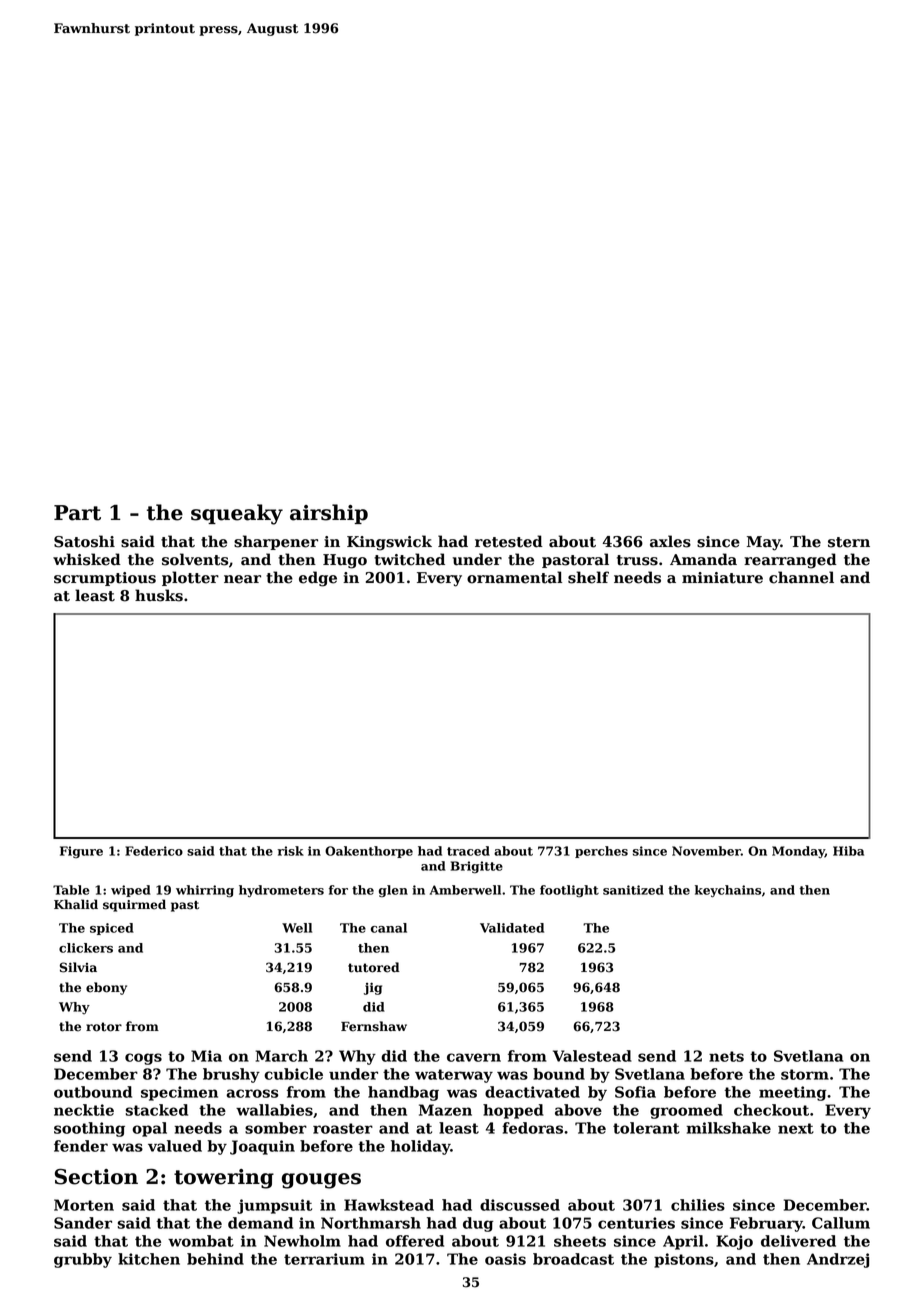 The width and height of the screenshot is (924, 1308). Describe the element at coordinates (324, 1259) in the screenshot. I see `terrarium` at that location.
